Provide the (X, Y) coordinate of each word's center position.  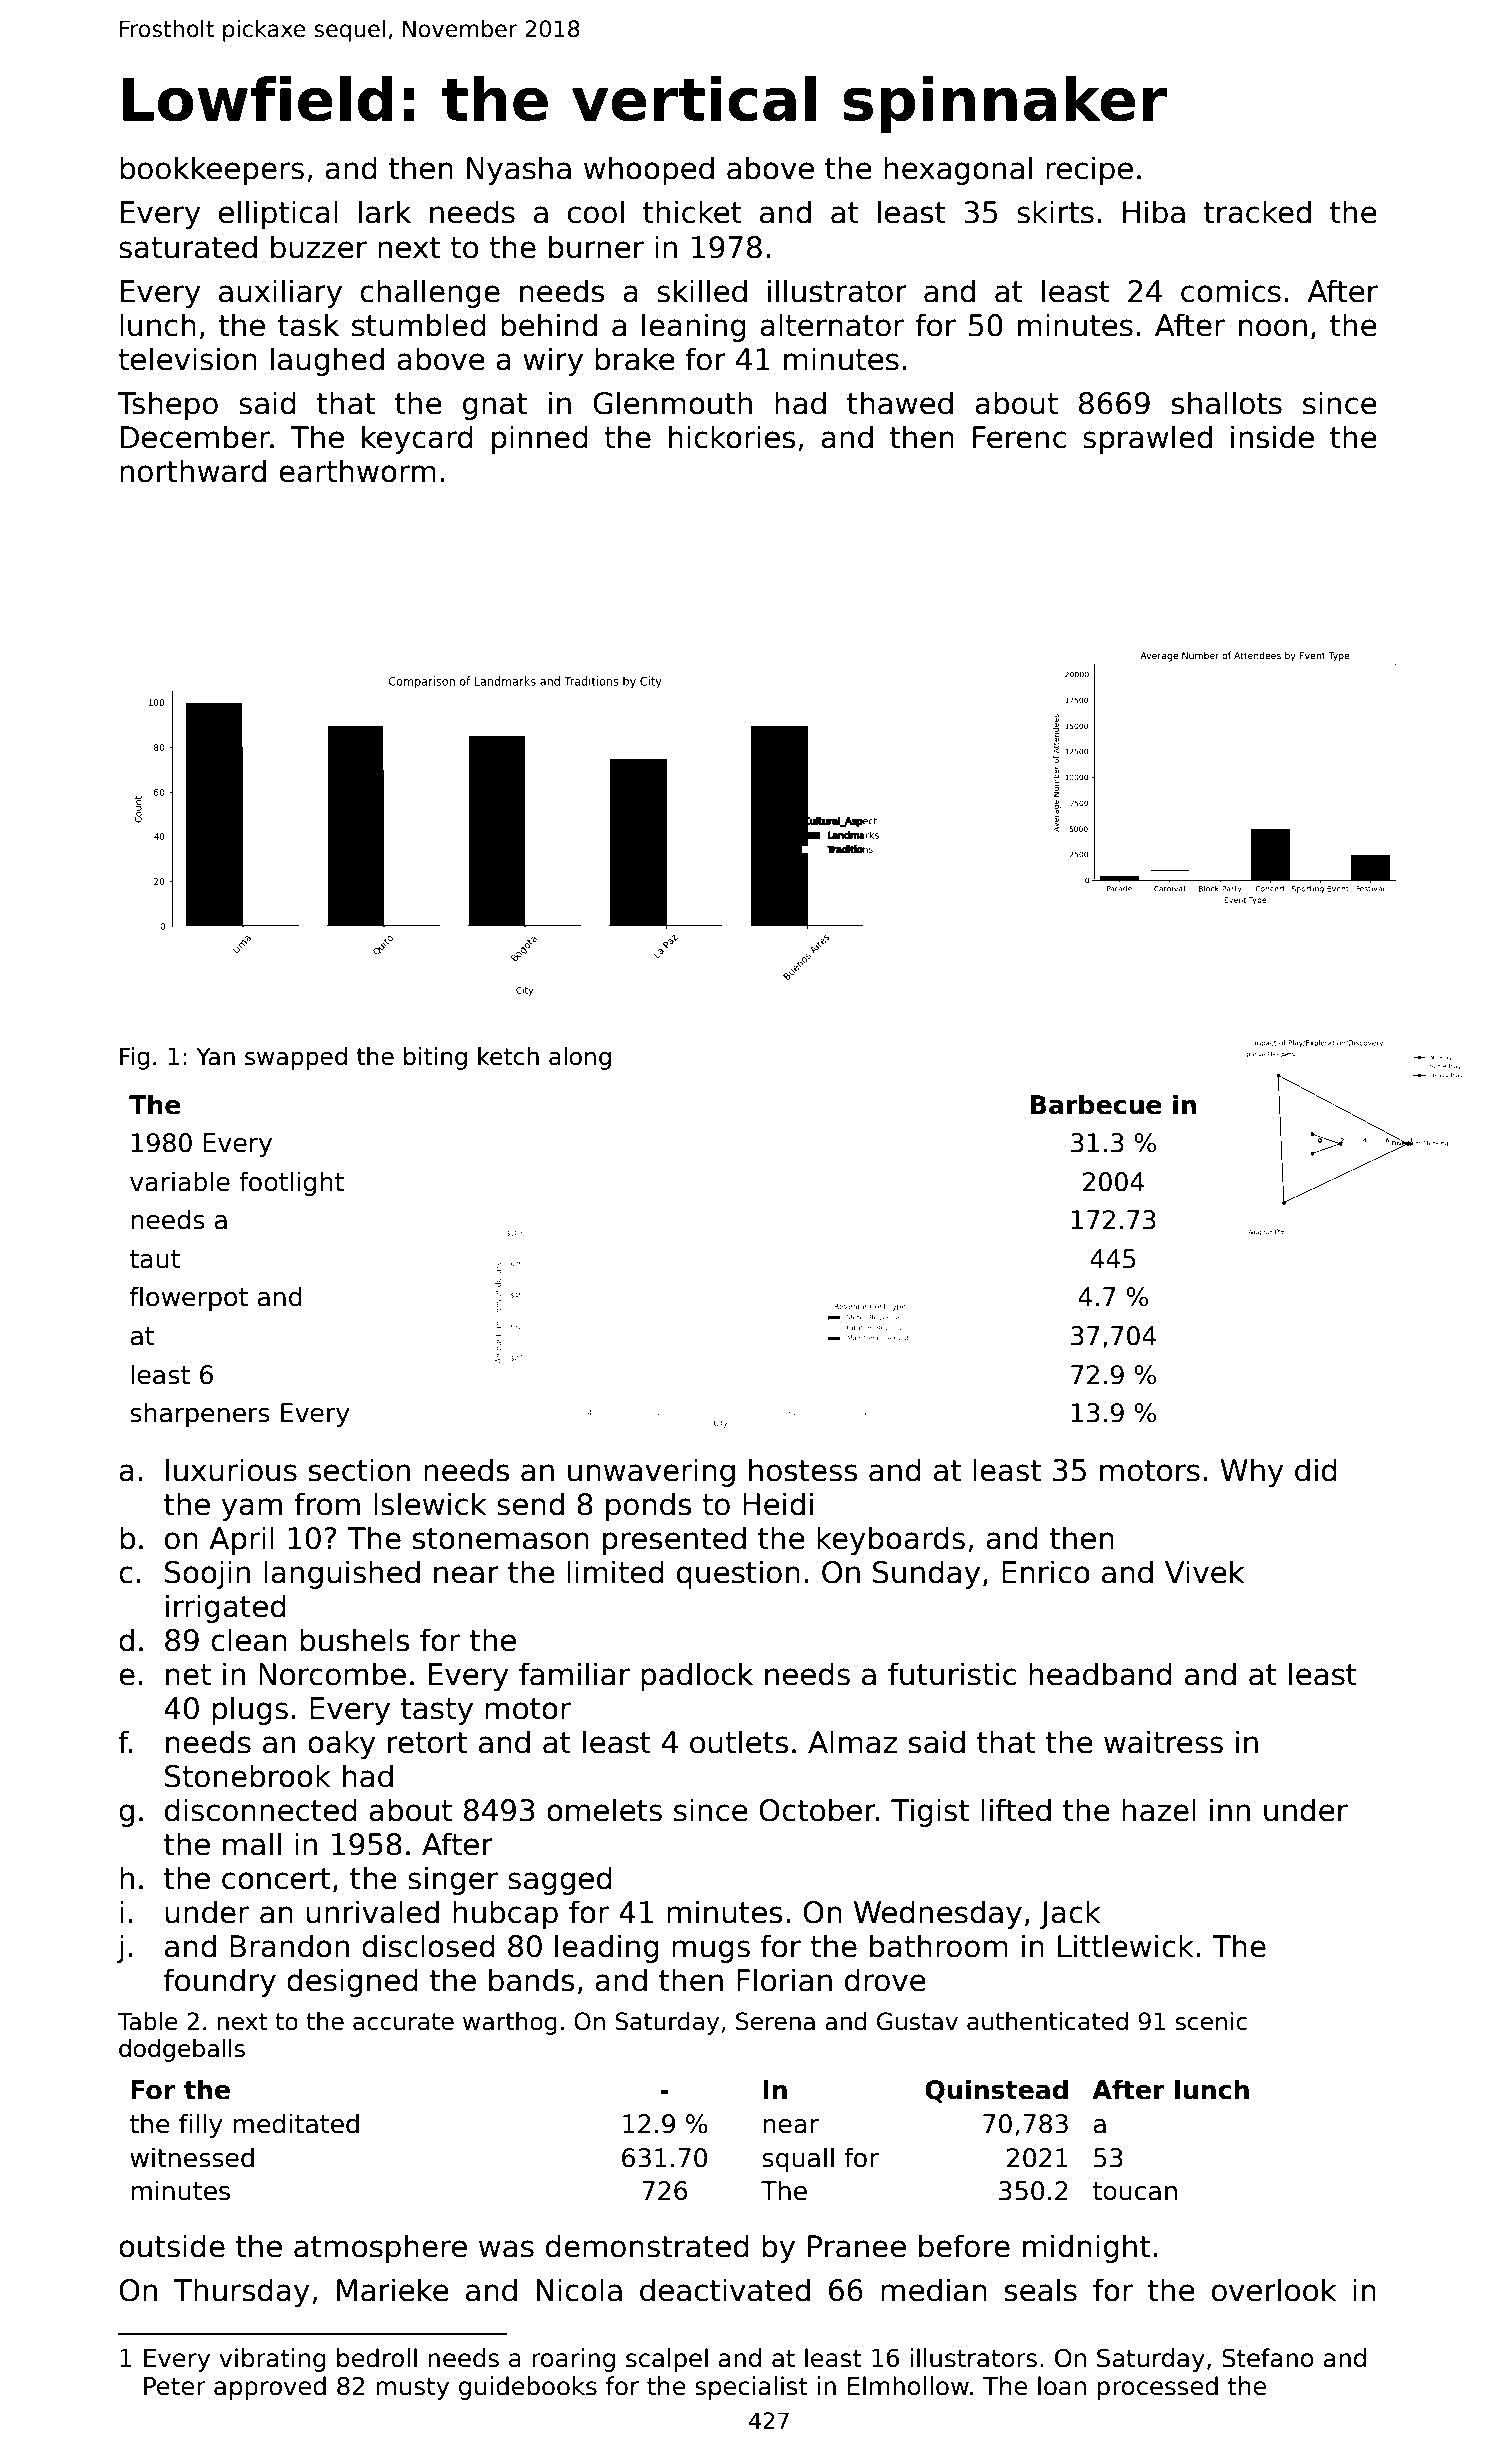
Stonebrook (248, 1776)
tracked (1257, 212)
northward (193, 471)
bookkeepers (212, 170)
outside (172, 2246)
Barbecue (1096, 1104)
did (1316, 1470)
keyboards (891, 1540)
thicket (692, 212)
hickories (732, 437)
